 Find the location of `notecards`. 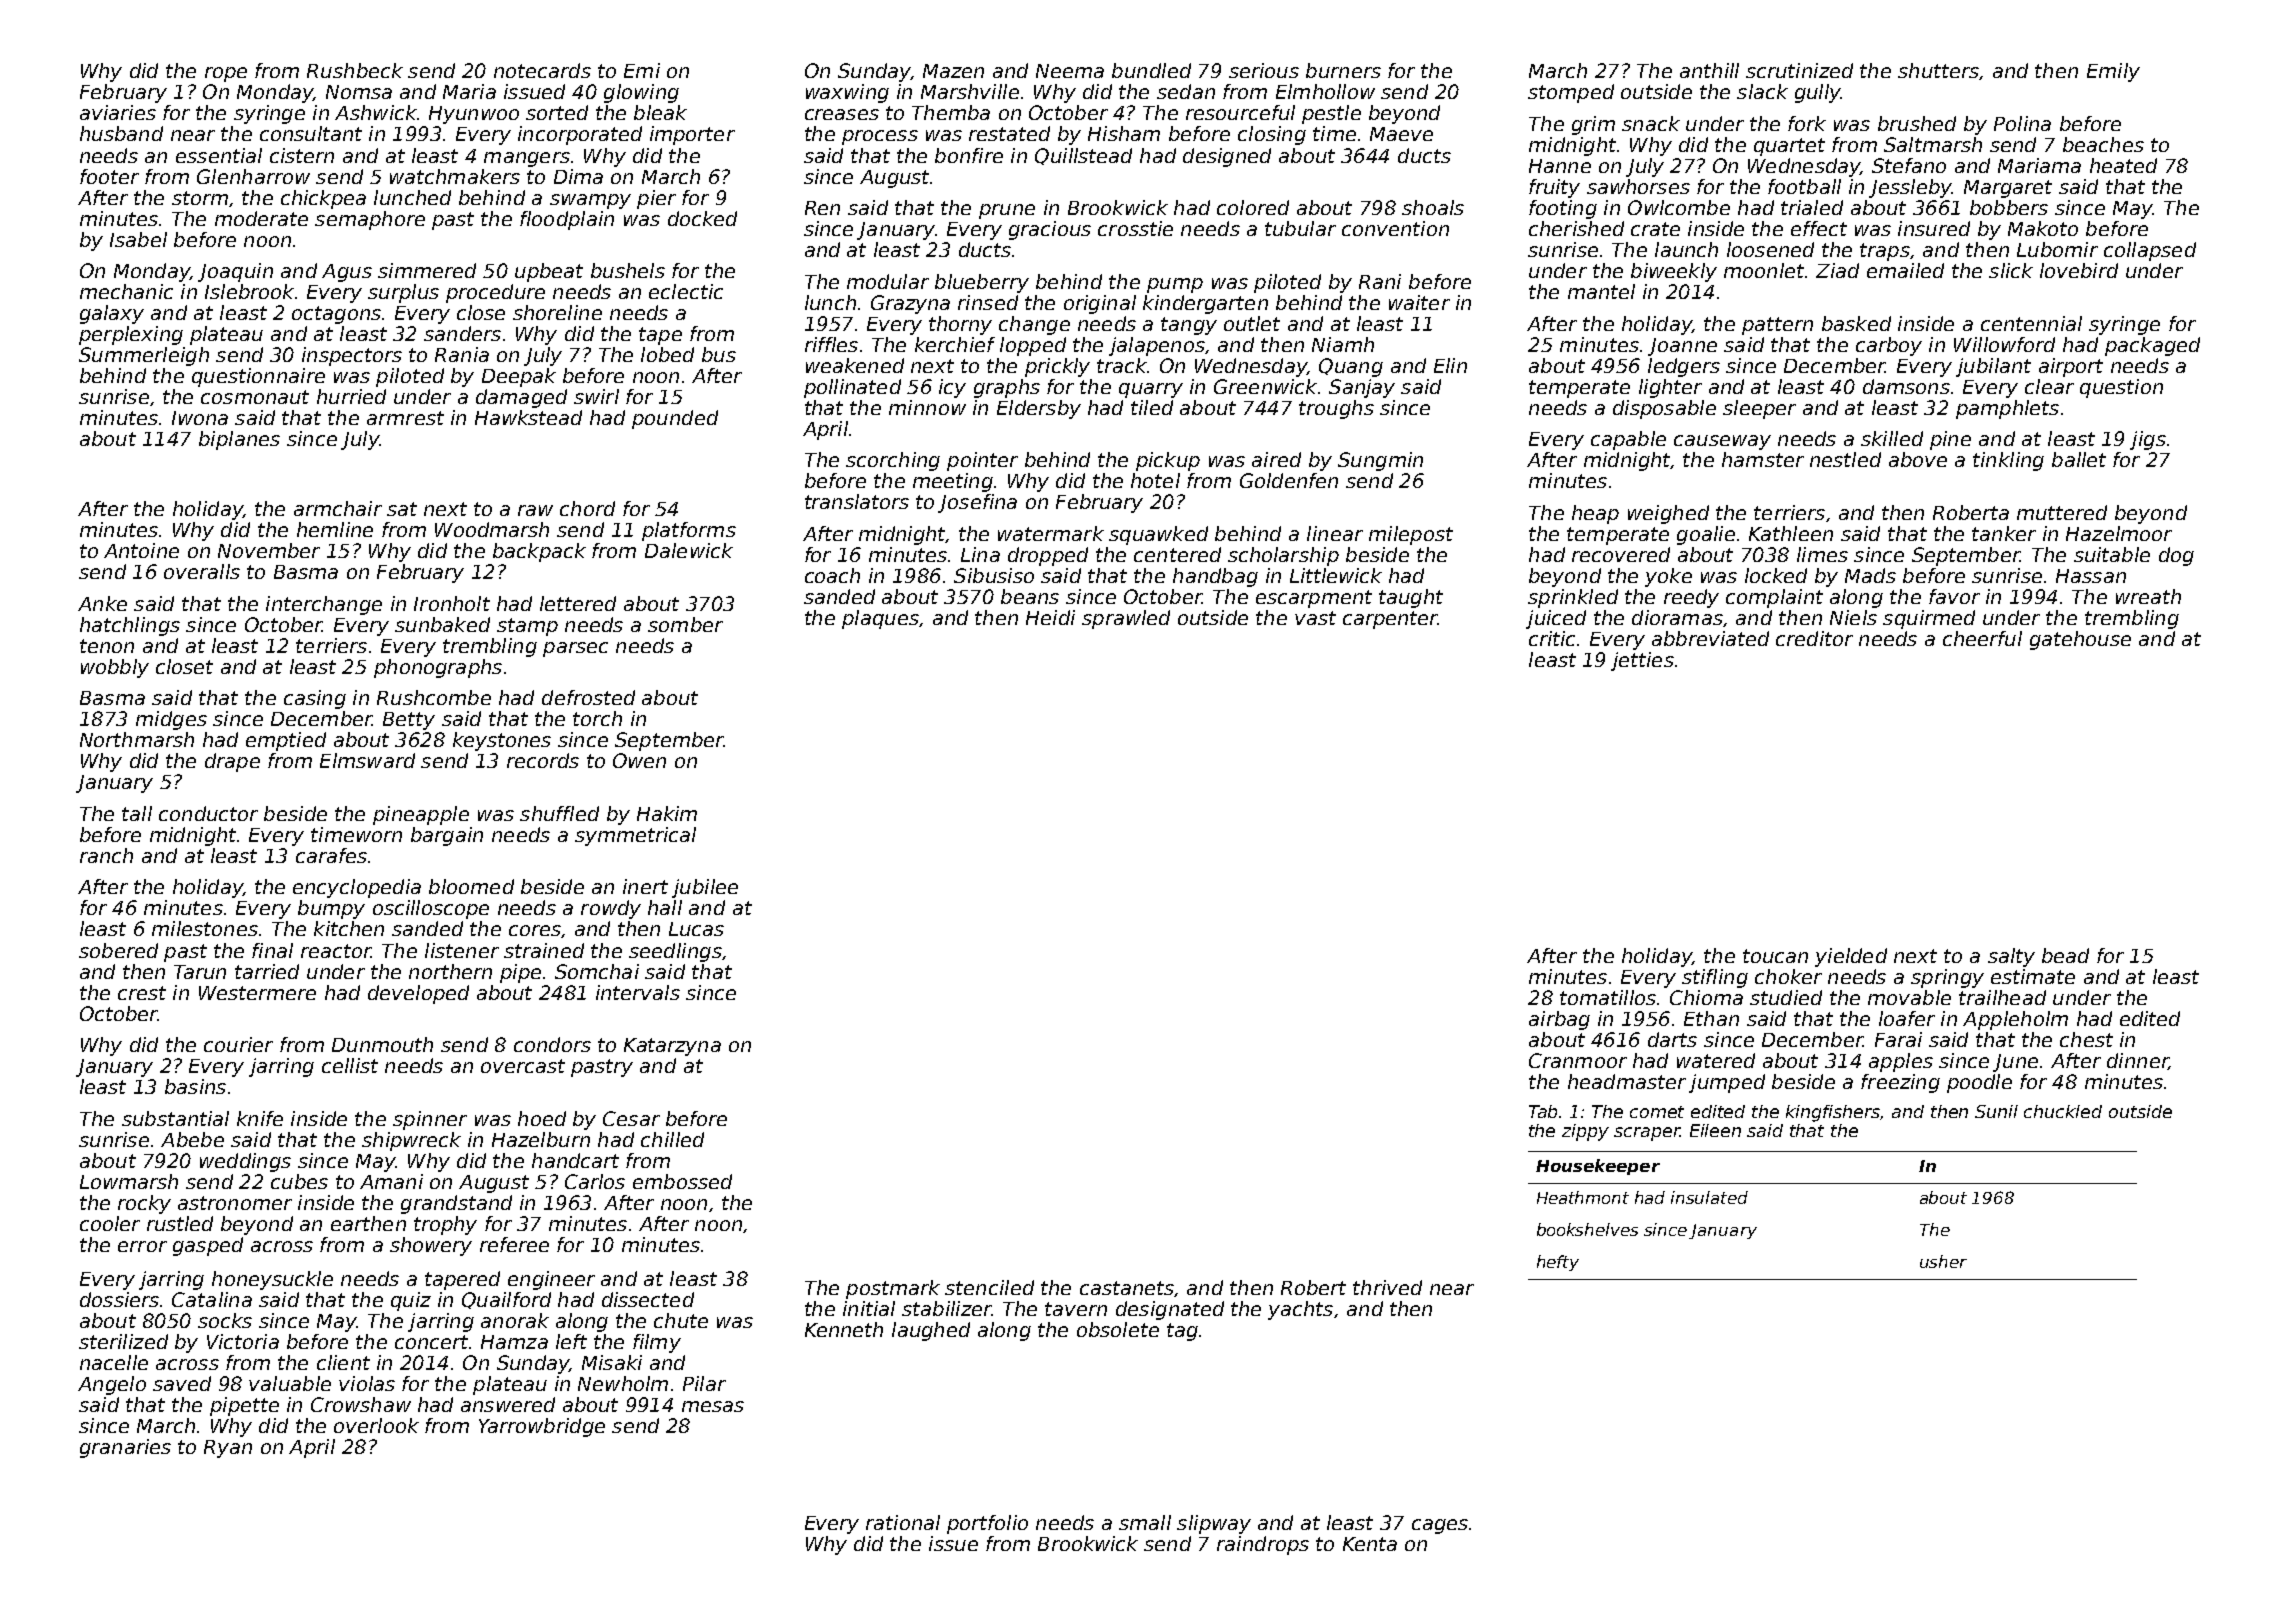

notecards is located at coordinates (542, 70).
